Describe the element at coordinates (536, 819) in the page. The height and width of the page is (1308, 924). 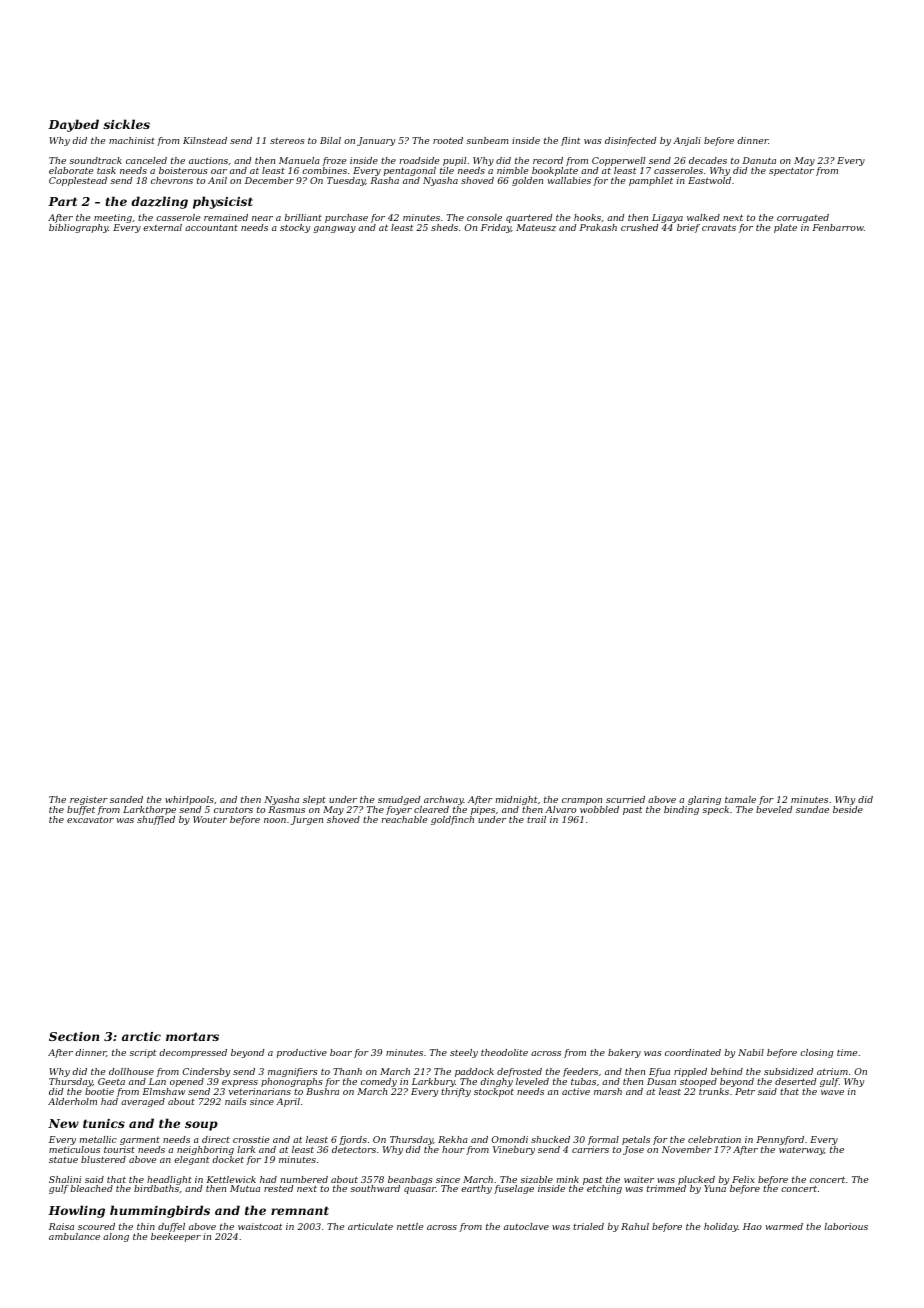
I see `trail` at that location.
